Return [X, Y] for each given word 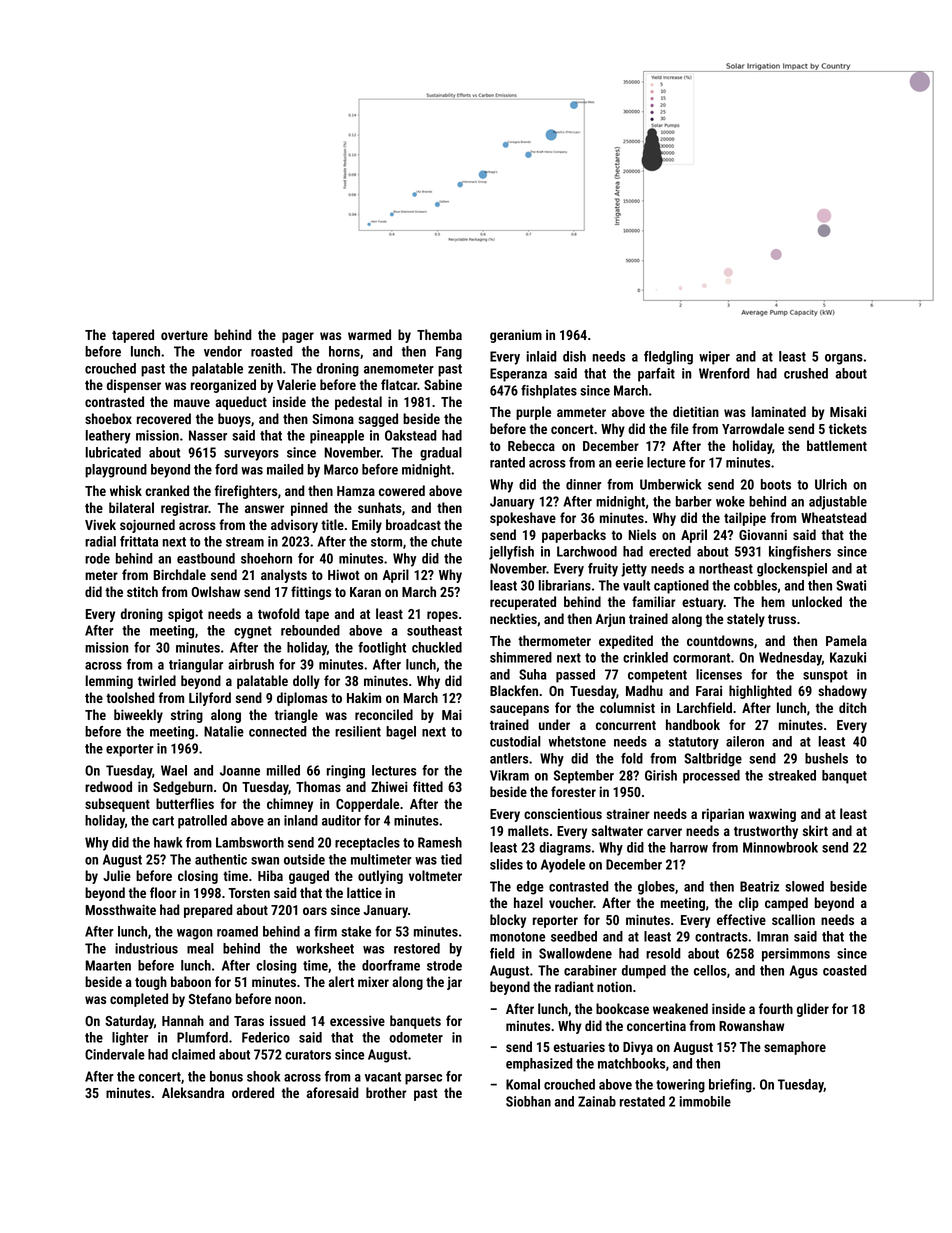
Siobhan [528, 1101]
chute [446, 541]
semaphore [795, 1048]
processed [711, 777]
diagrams [565, 849]
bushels [826, 758]
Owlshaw [215, 591]
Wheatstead [834, 517]
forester [573, 791]
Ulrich [831, 484]
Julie [117, 875]
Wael [174, 770]
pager [298, 337]
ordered [253, 1092]
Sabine [443, 384]
